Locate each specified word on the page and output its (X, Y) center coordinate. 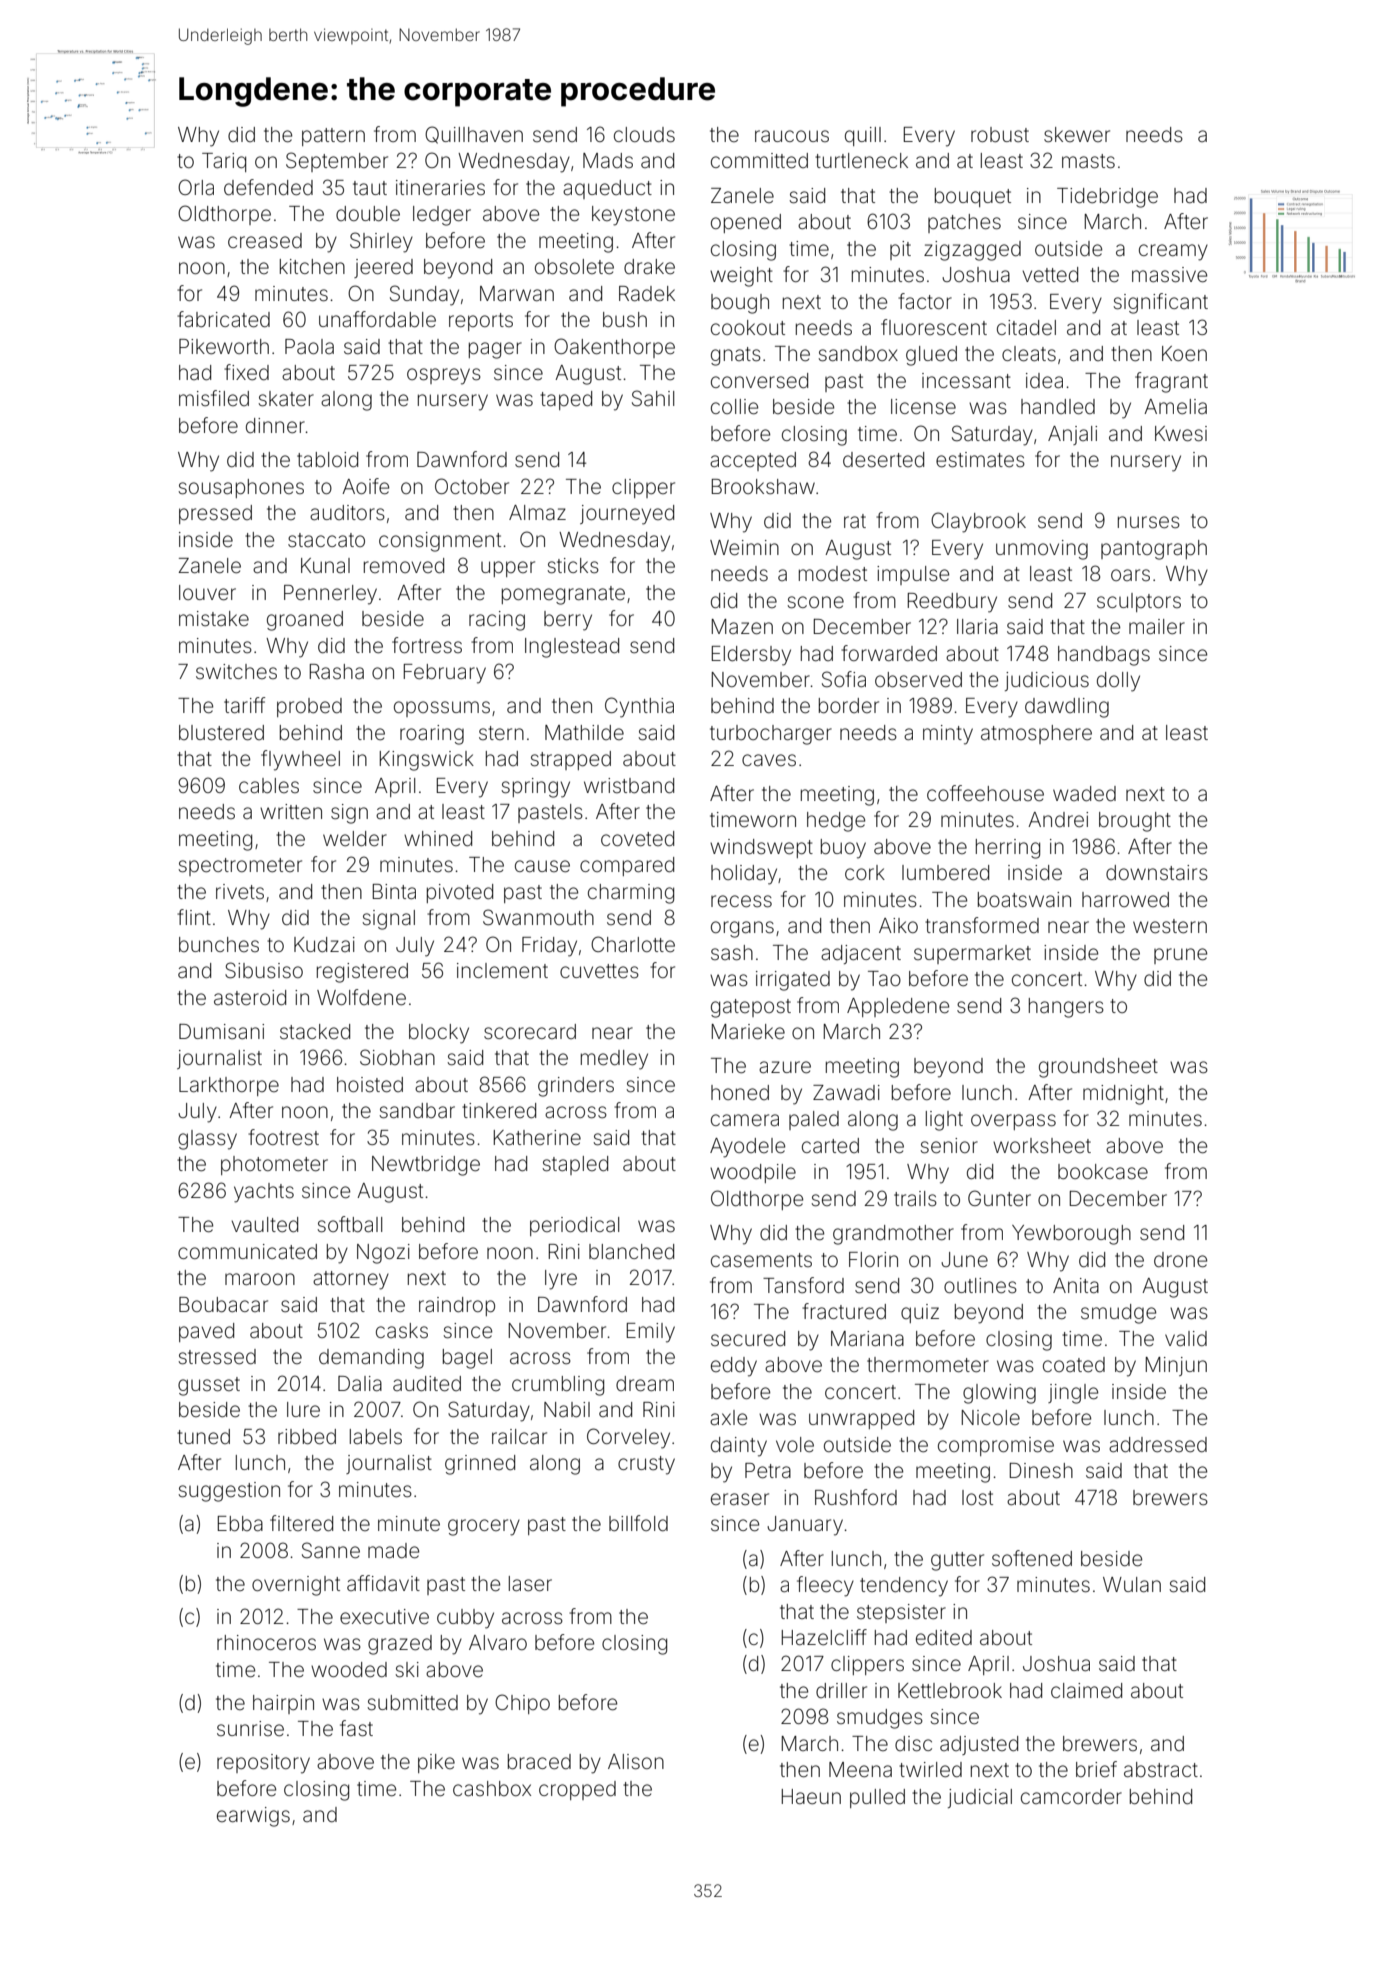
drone (1180, 1260)
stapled (575, 1165)
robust (1000, 134)
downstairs (1157, 872)
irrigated (793, 981)
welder (355, 838)
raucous (792, 136)
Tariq (224, 162)
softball (350, 1224)
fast (356, 1728)
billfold (638, 1523)
